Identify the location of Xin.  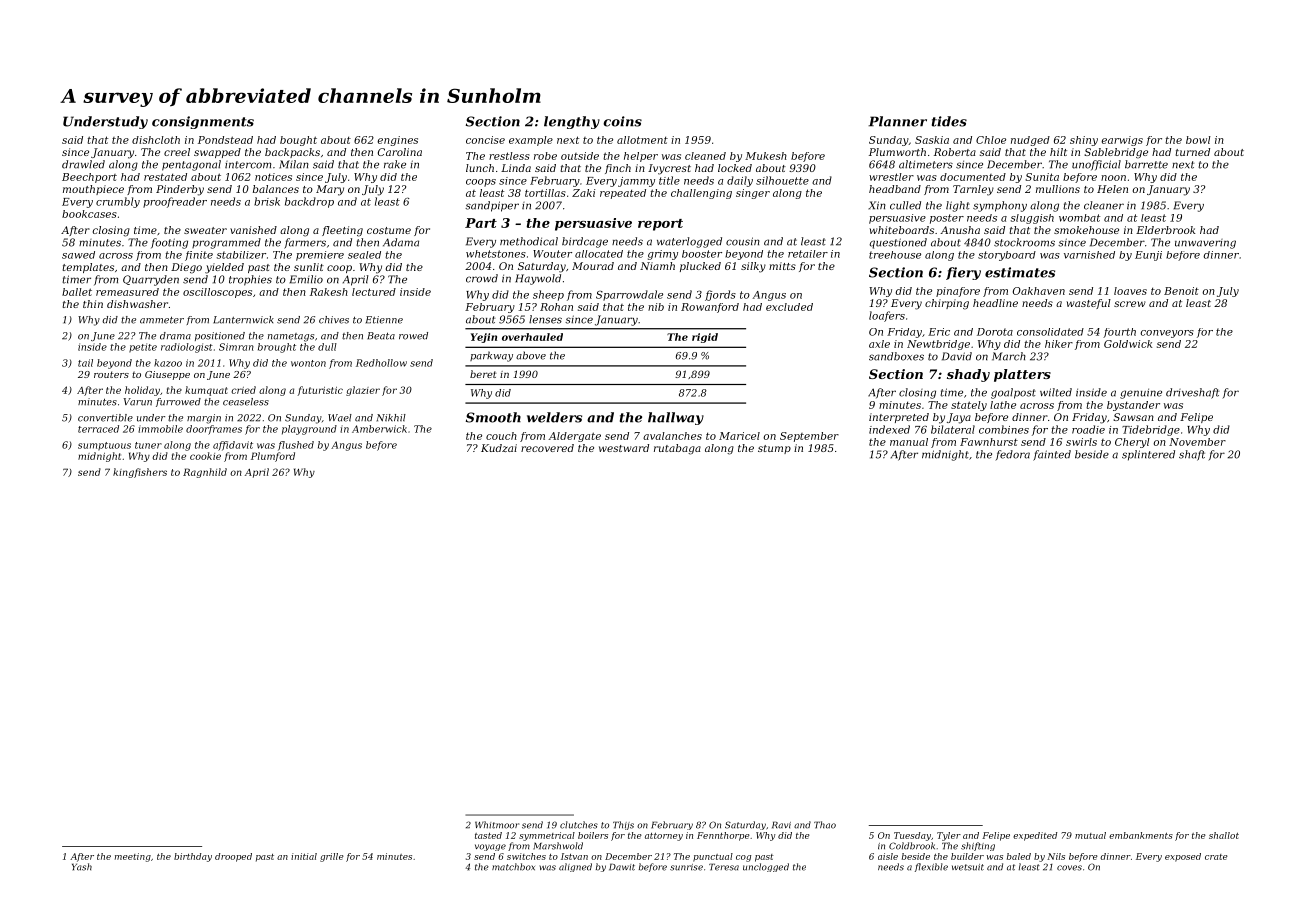
(877, 205).
